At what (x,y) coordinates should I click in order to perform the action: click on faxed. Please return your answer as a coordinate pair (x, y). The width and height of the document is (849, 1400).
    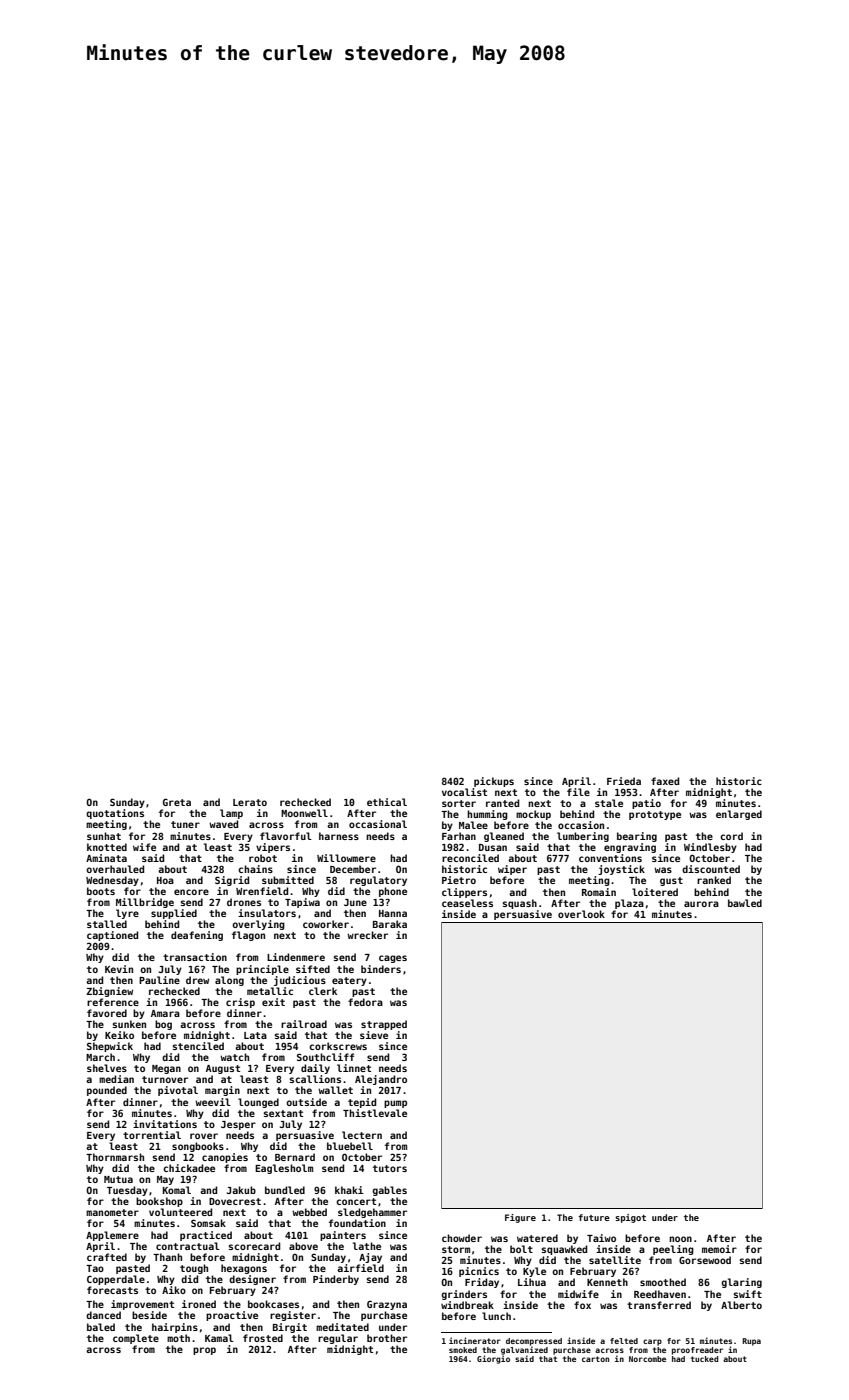
    Looking at the image, I should click on (665, 781).
